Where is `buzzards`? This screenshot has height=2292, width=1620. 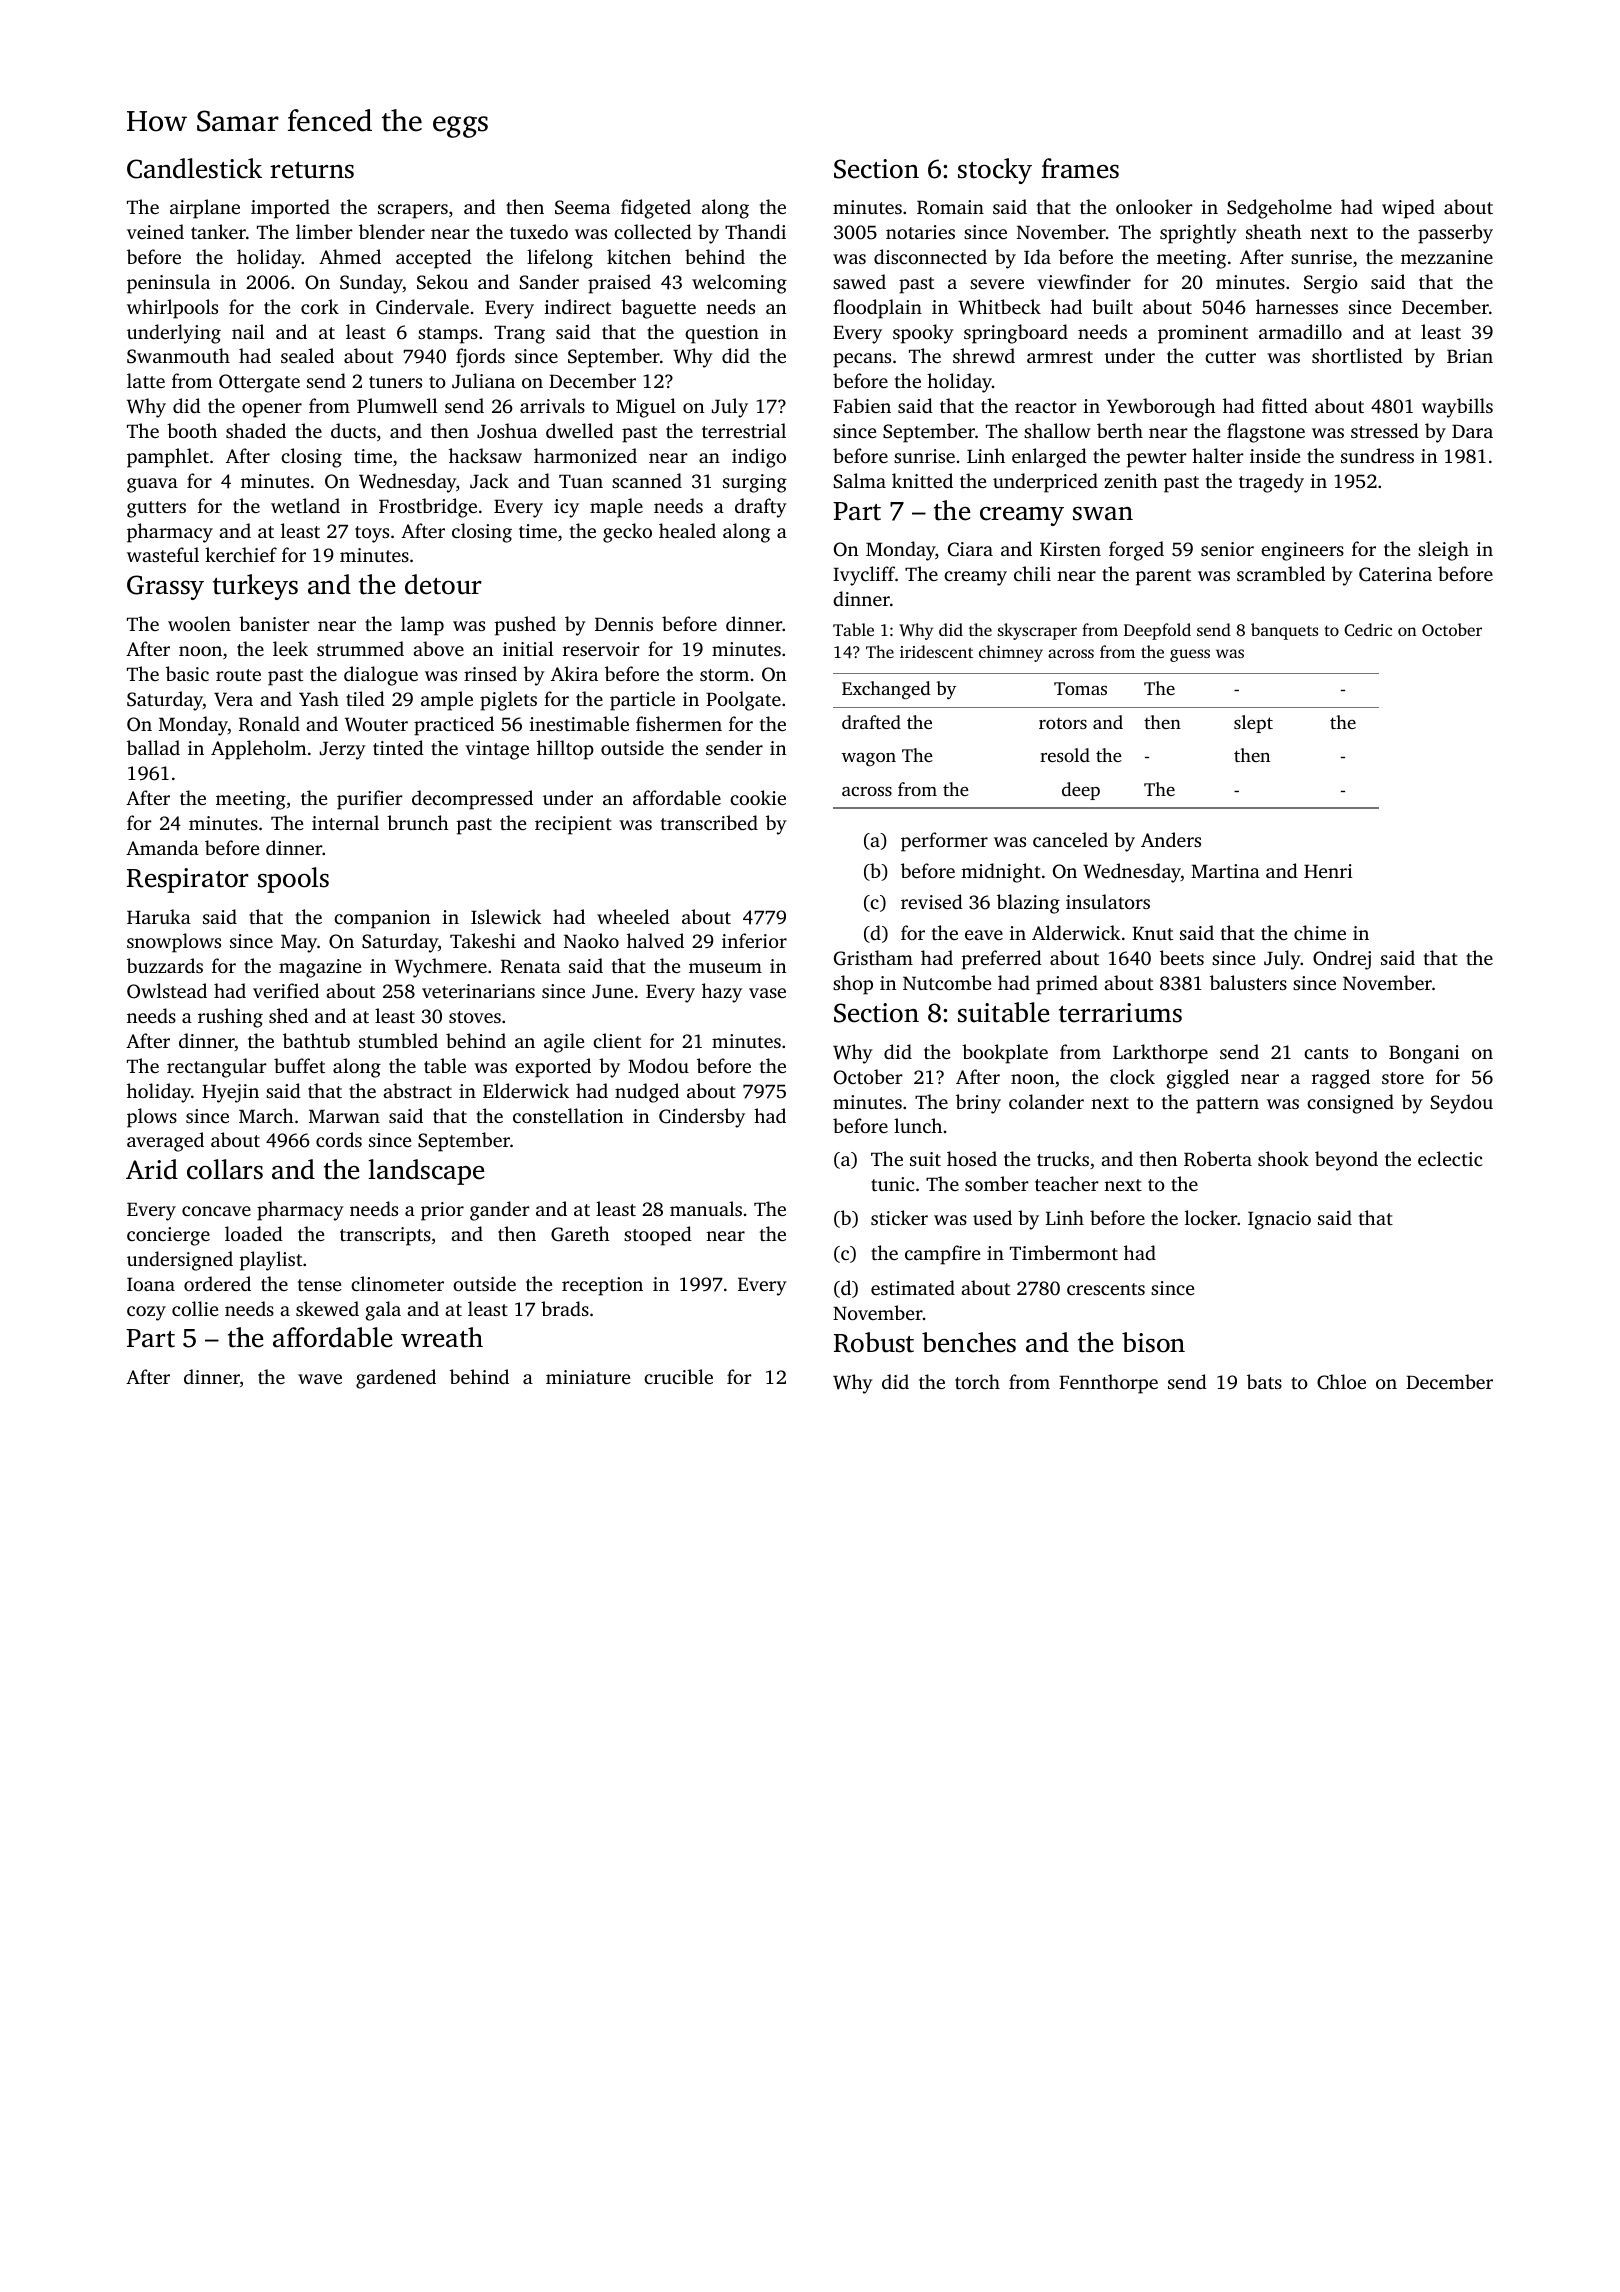
buzzards is located at coordinates (165, 965).
